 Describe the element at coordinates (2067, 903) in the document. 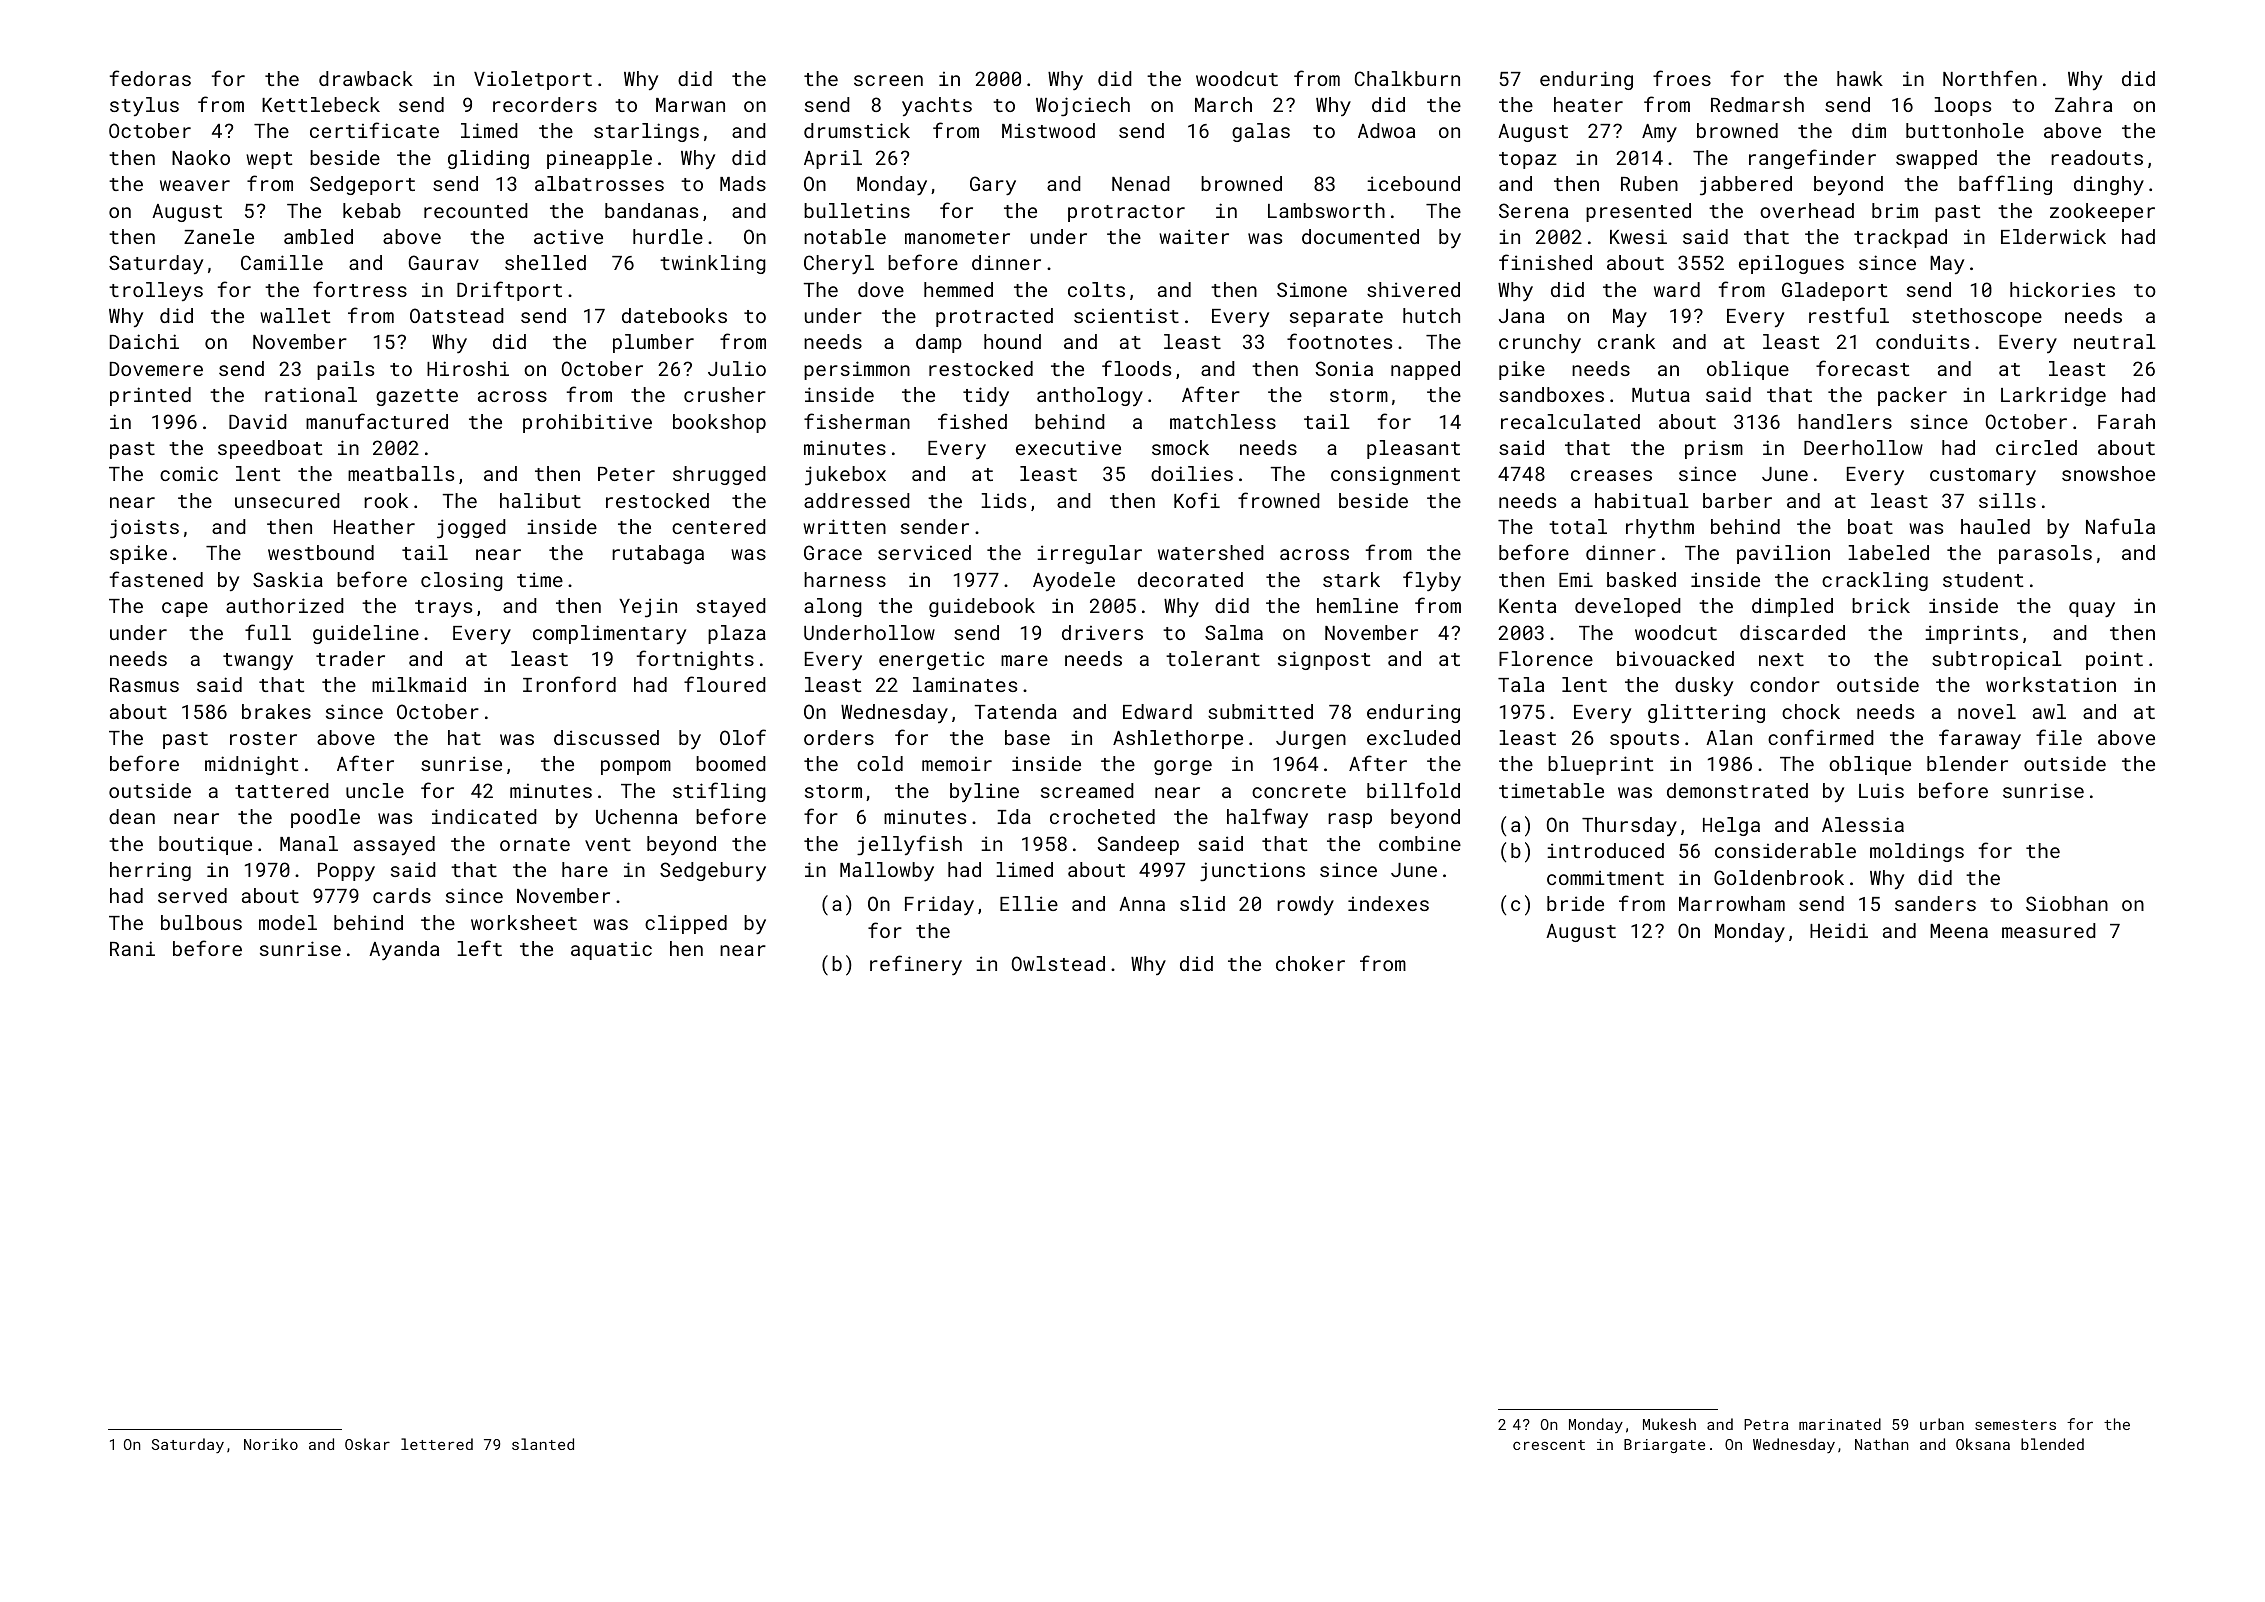

I see `Siobhan` at that location.
